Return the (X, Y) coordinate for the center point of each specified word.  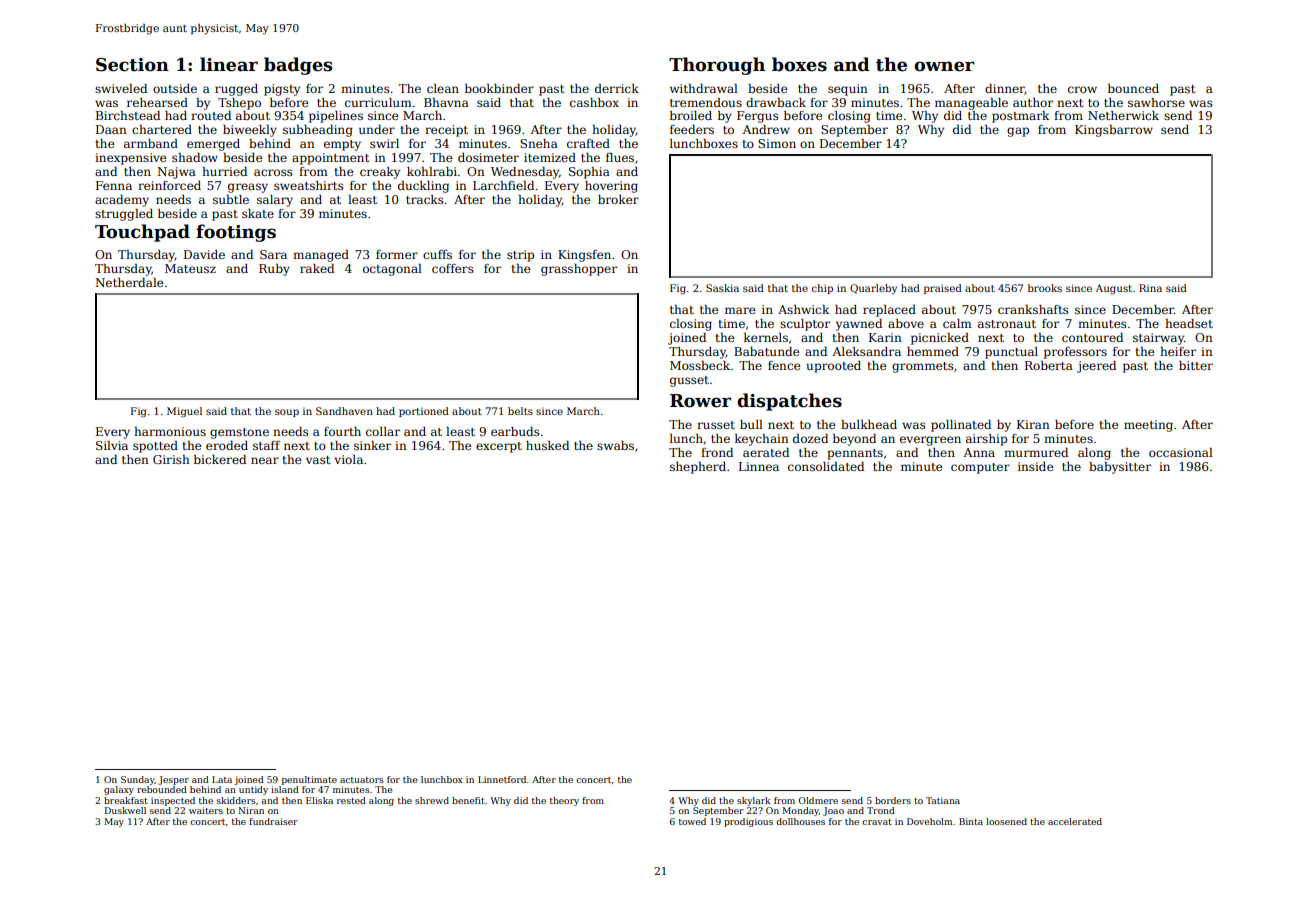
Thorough (717, 66)
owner (944, 66)
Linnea (759, 466)
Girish (171, 459)
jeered (1096, 367)
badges (298, 66)
